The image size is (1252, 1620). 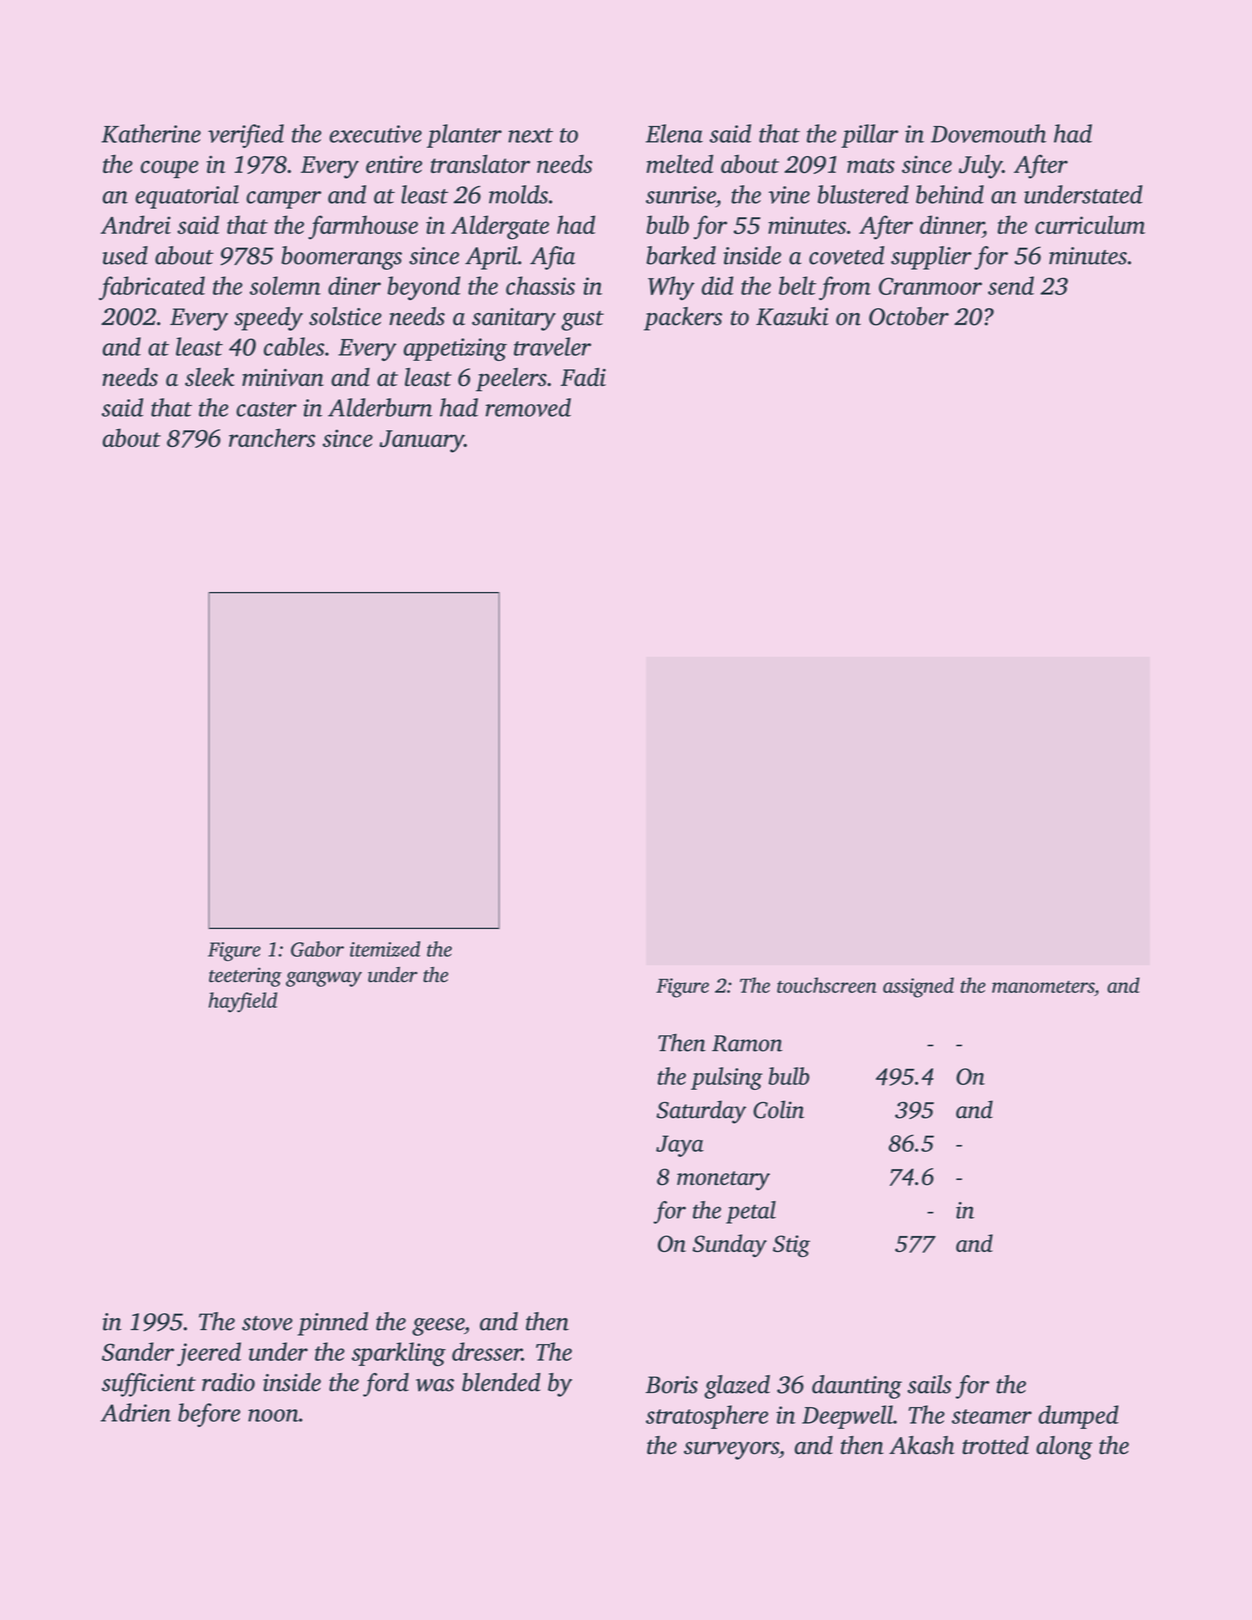 What do you see at coordinates (272, 437) in the screenshot?
I see `ranchers` at bounding box center [272, 437].
